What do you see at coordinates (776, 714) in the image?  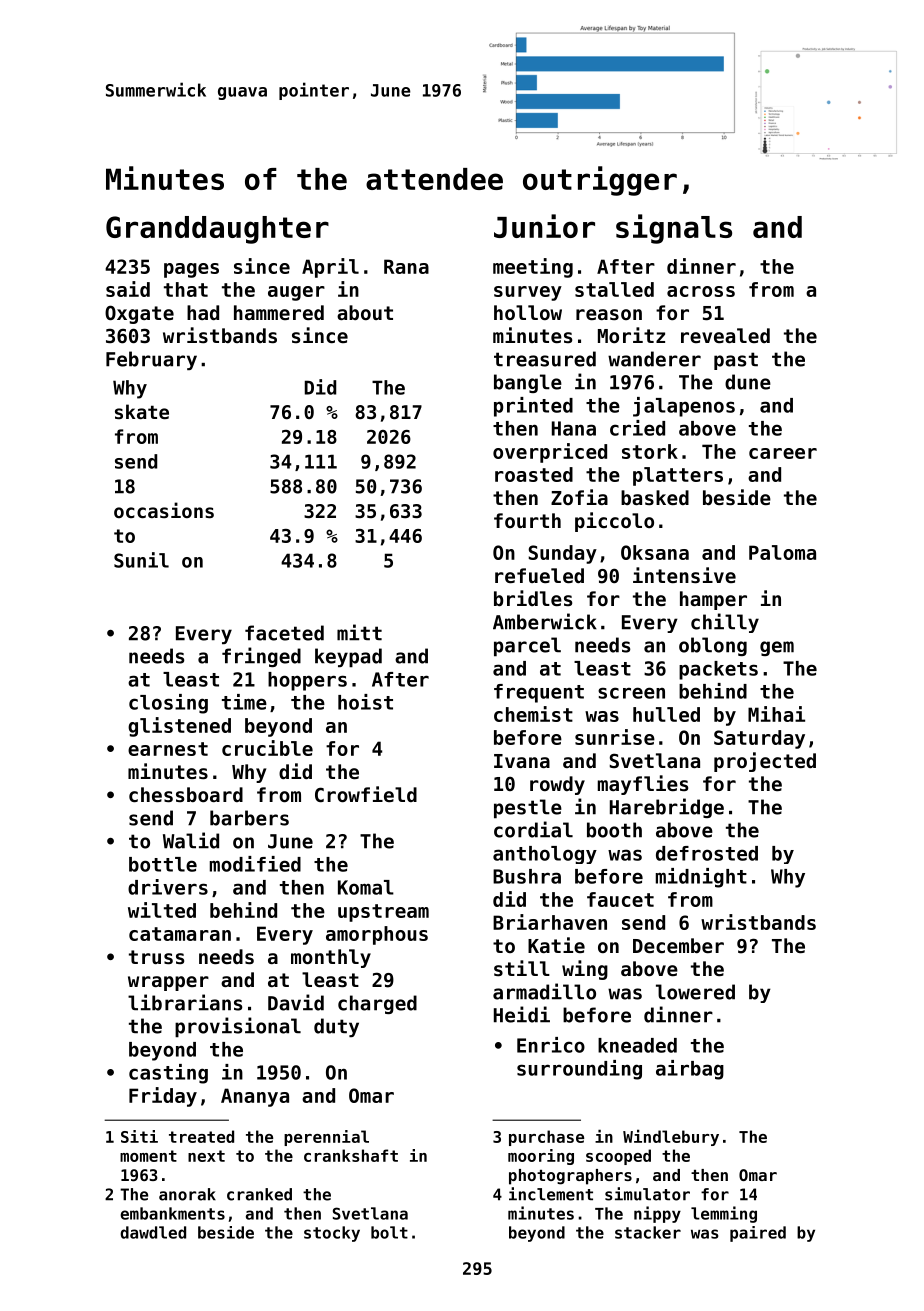 I see `Mihai` at bounding box center [776, 714].
